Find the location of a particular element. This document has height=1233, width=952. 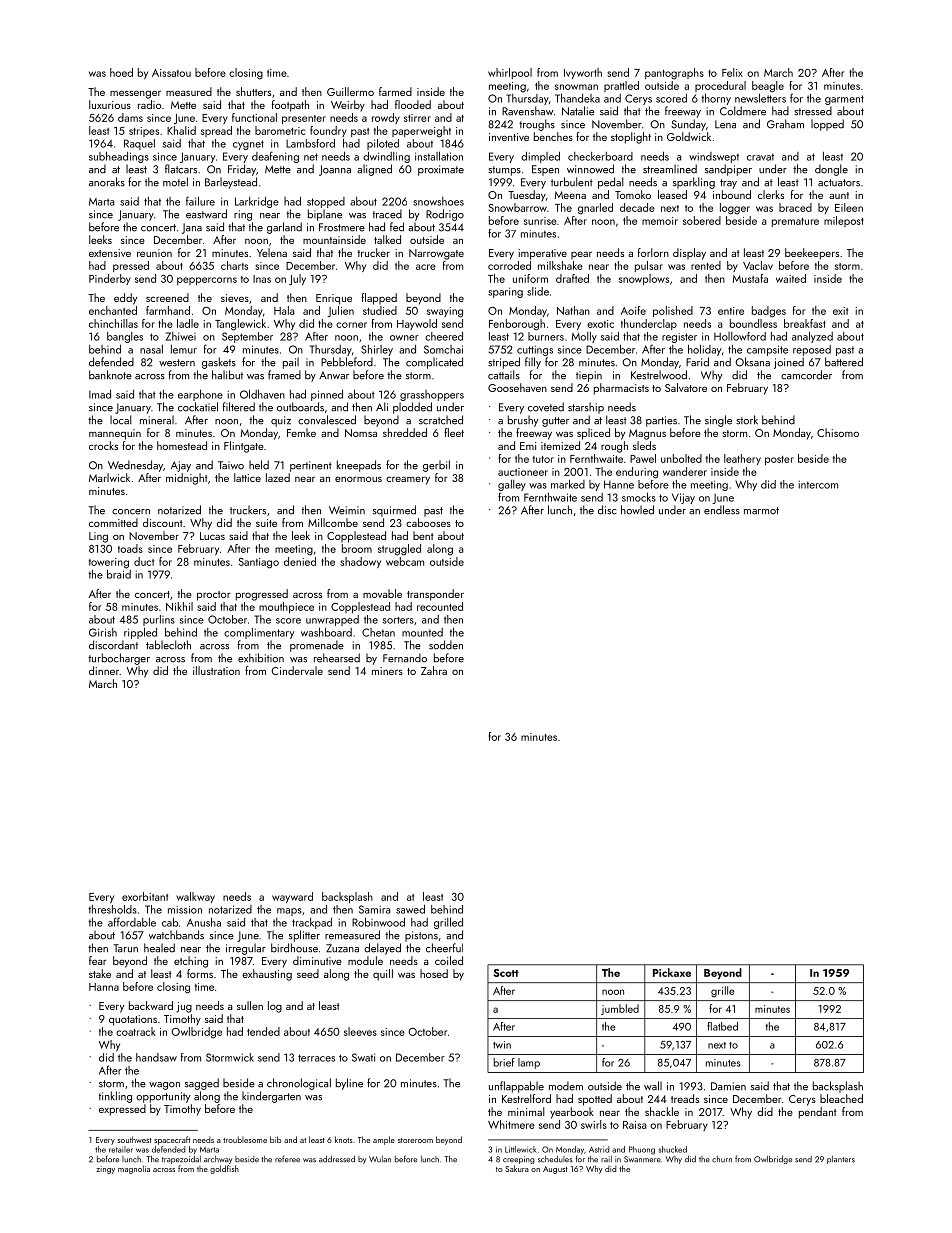

schedules is located at coordinates (555, 1159).
